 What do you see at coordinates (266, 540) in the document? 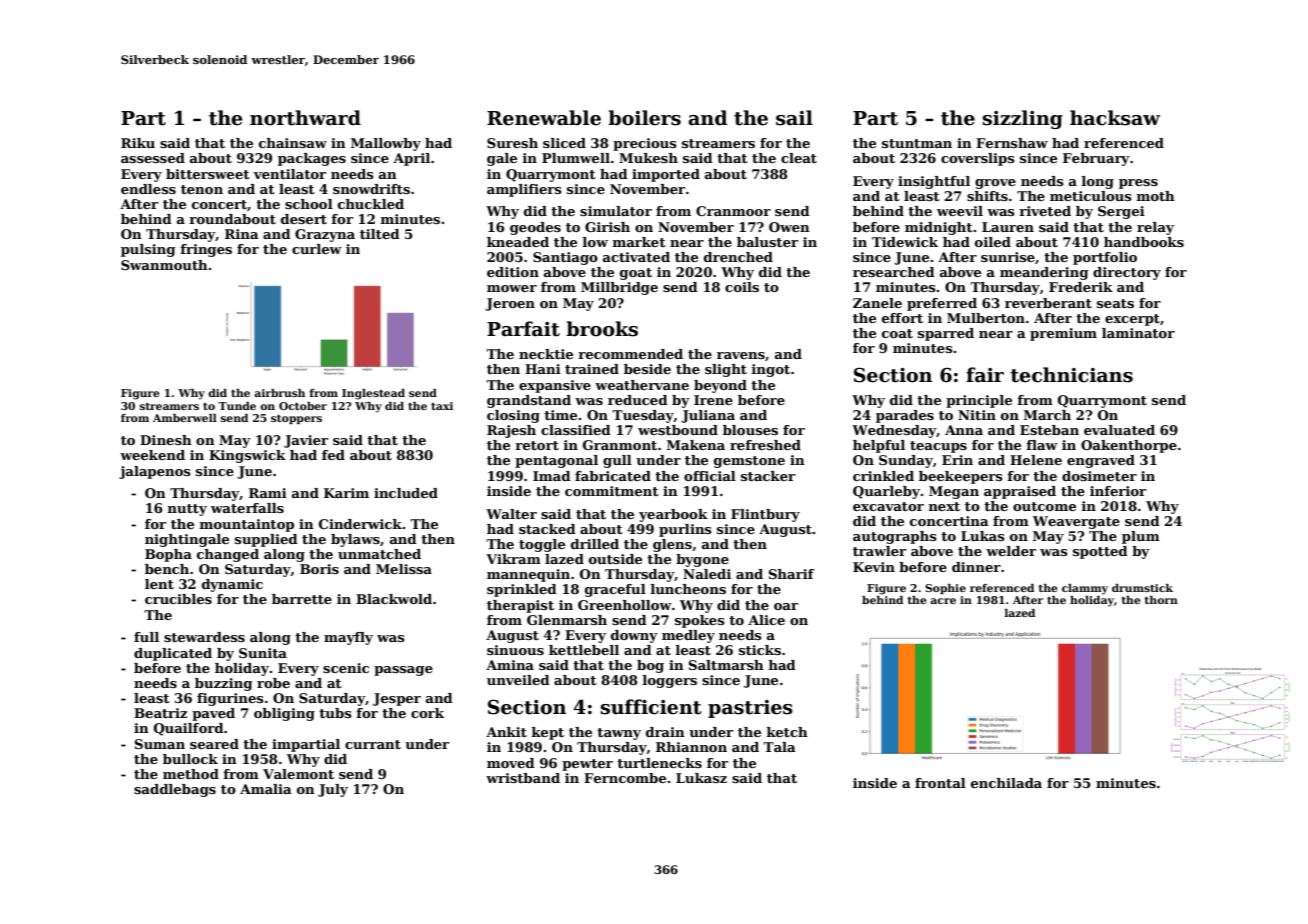
I see `supplied` at bounding box center [266, 540].
